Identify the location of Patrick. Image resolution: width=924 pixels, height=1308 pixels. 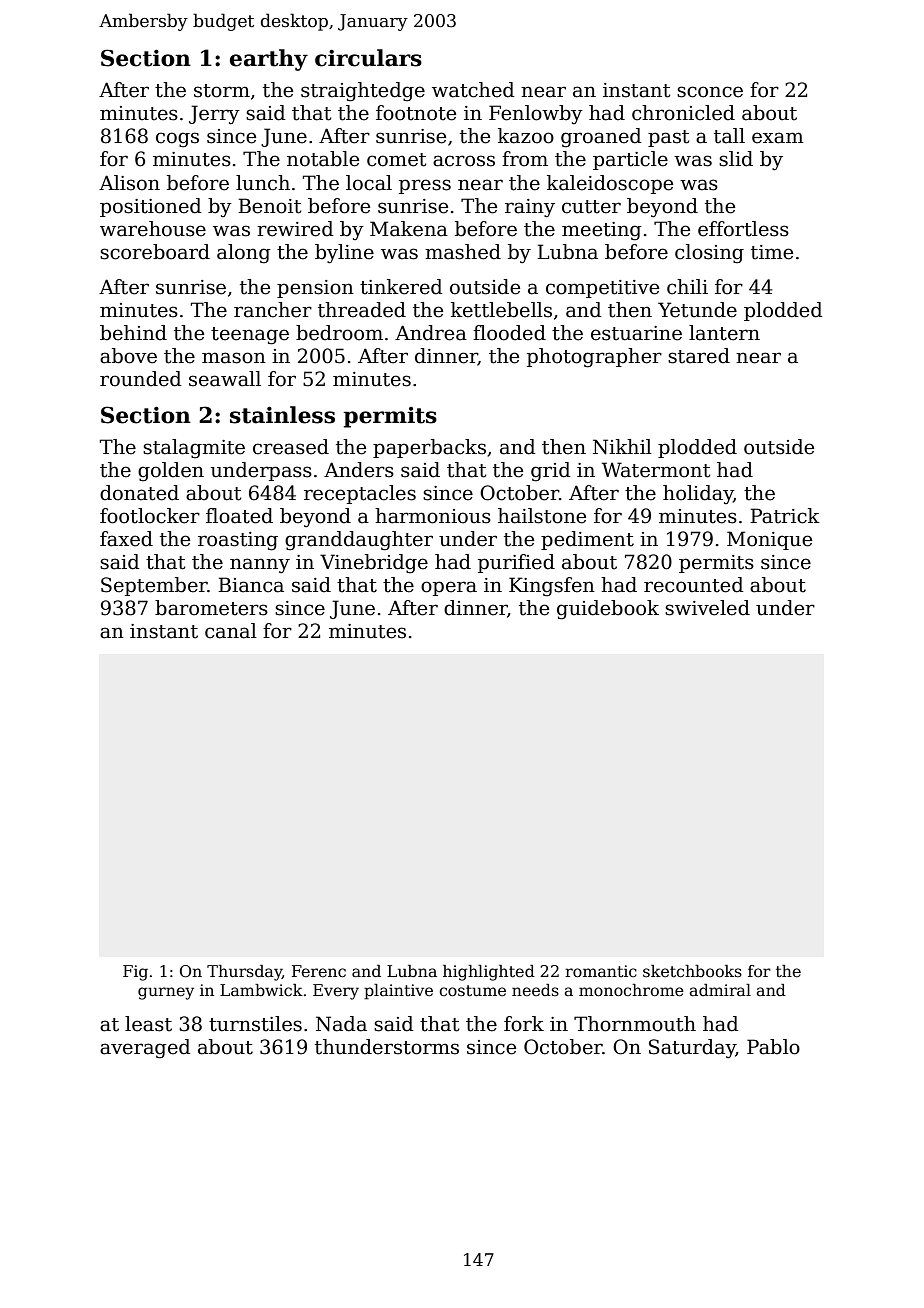
(785, 516).
